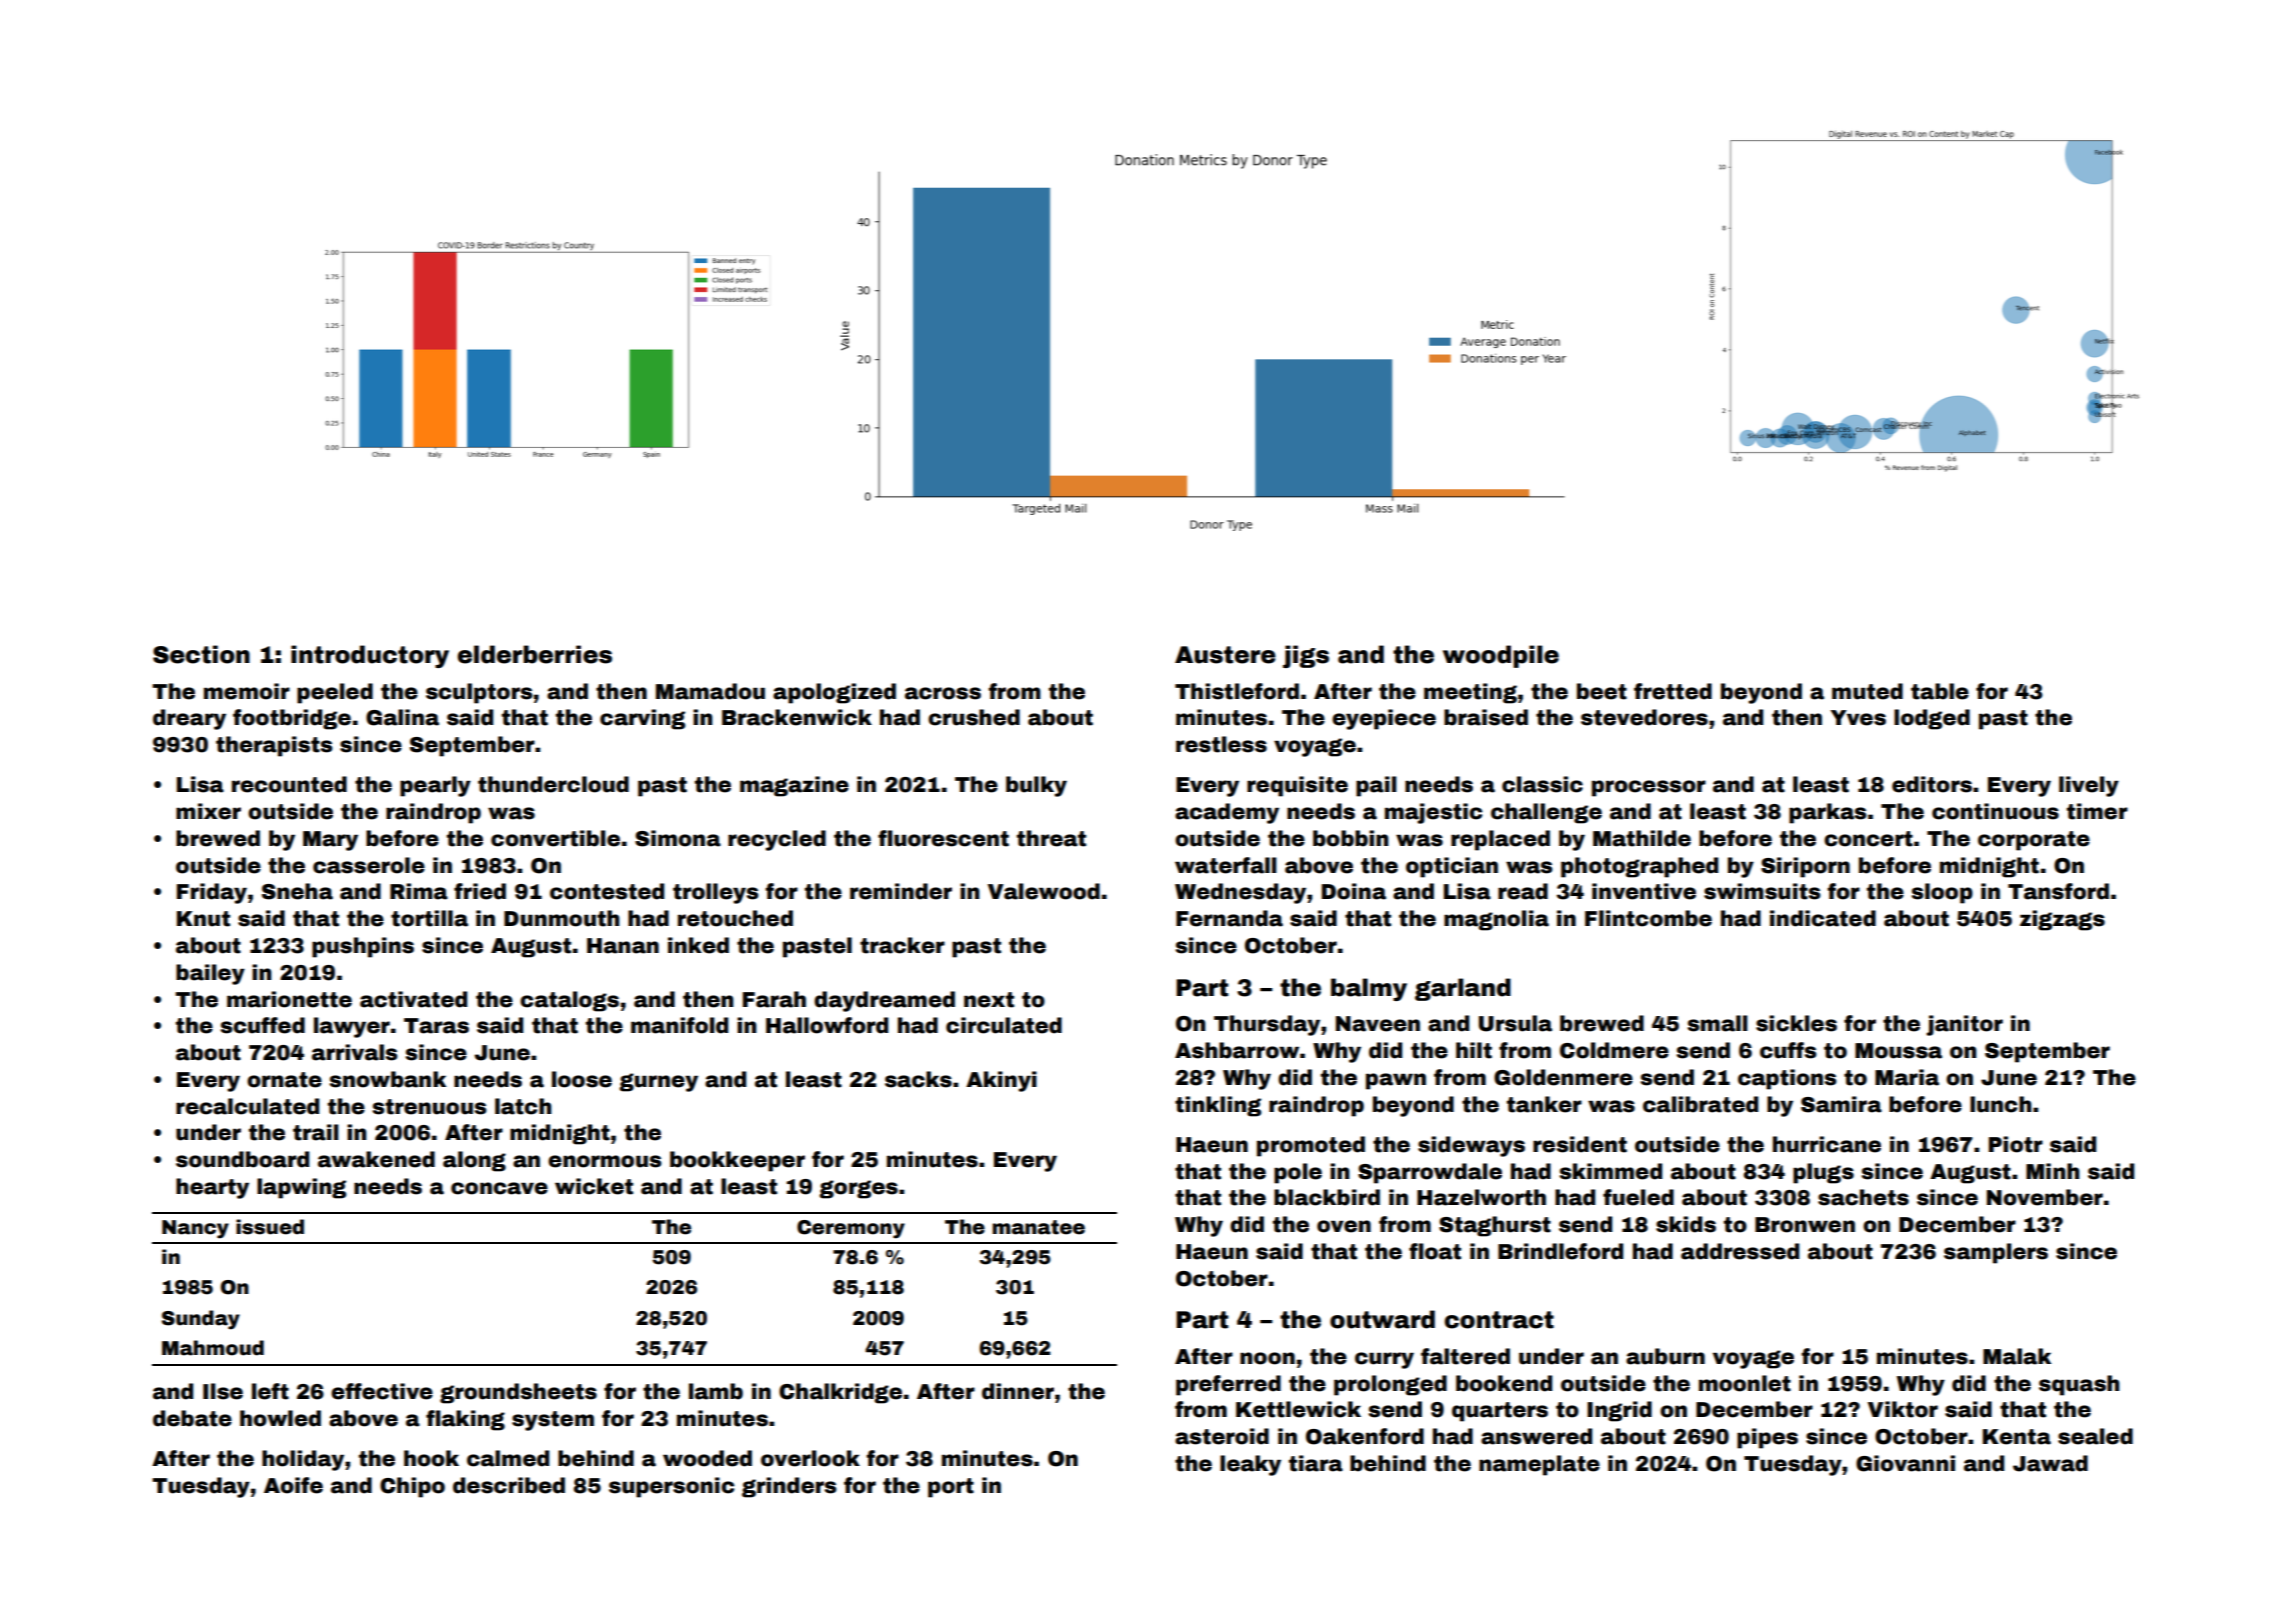 Image resolution: width=2292 pixels, height=1620 pixels. I want to click on hurricane, so click(1827, 1144).
